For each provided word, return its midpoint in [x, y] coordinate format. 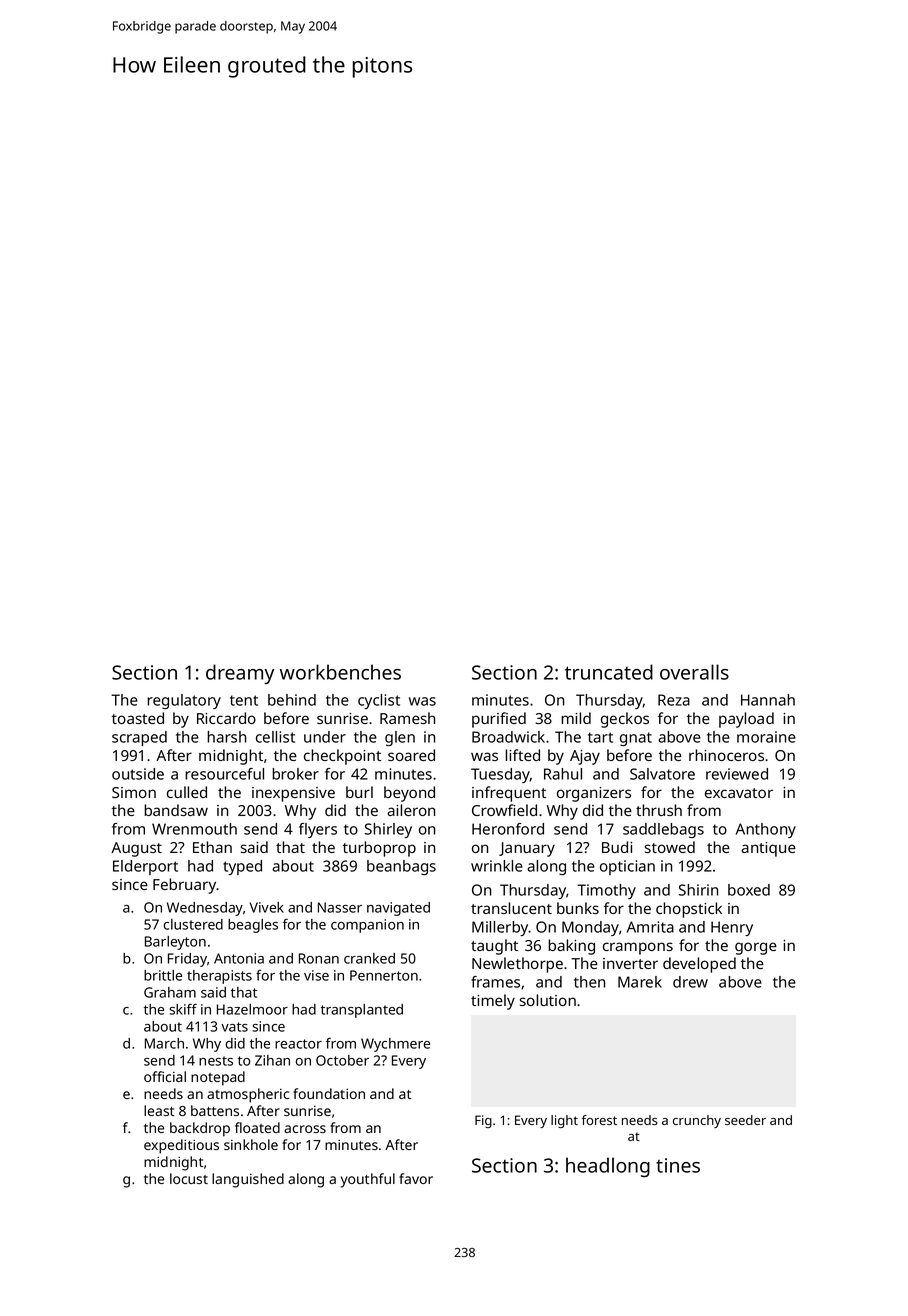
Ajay [585, 757]
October [342, 1060]
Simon [134, 792]
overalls [694, 672]
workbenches [340, 672]
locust [189, 1178]
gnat [636, 739]
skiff [183, 1009]
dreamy [240, 674]
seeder [745, 1120]
